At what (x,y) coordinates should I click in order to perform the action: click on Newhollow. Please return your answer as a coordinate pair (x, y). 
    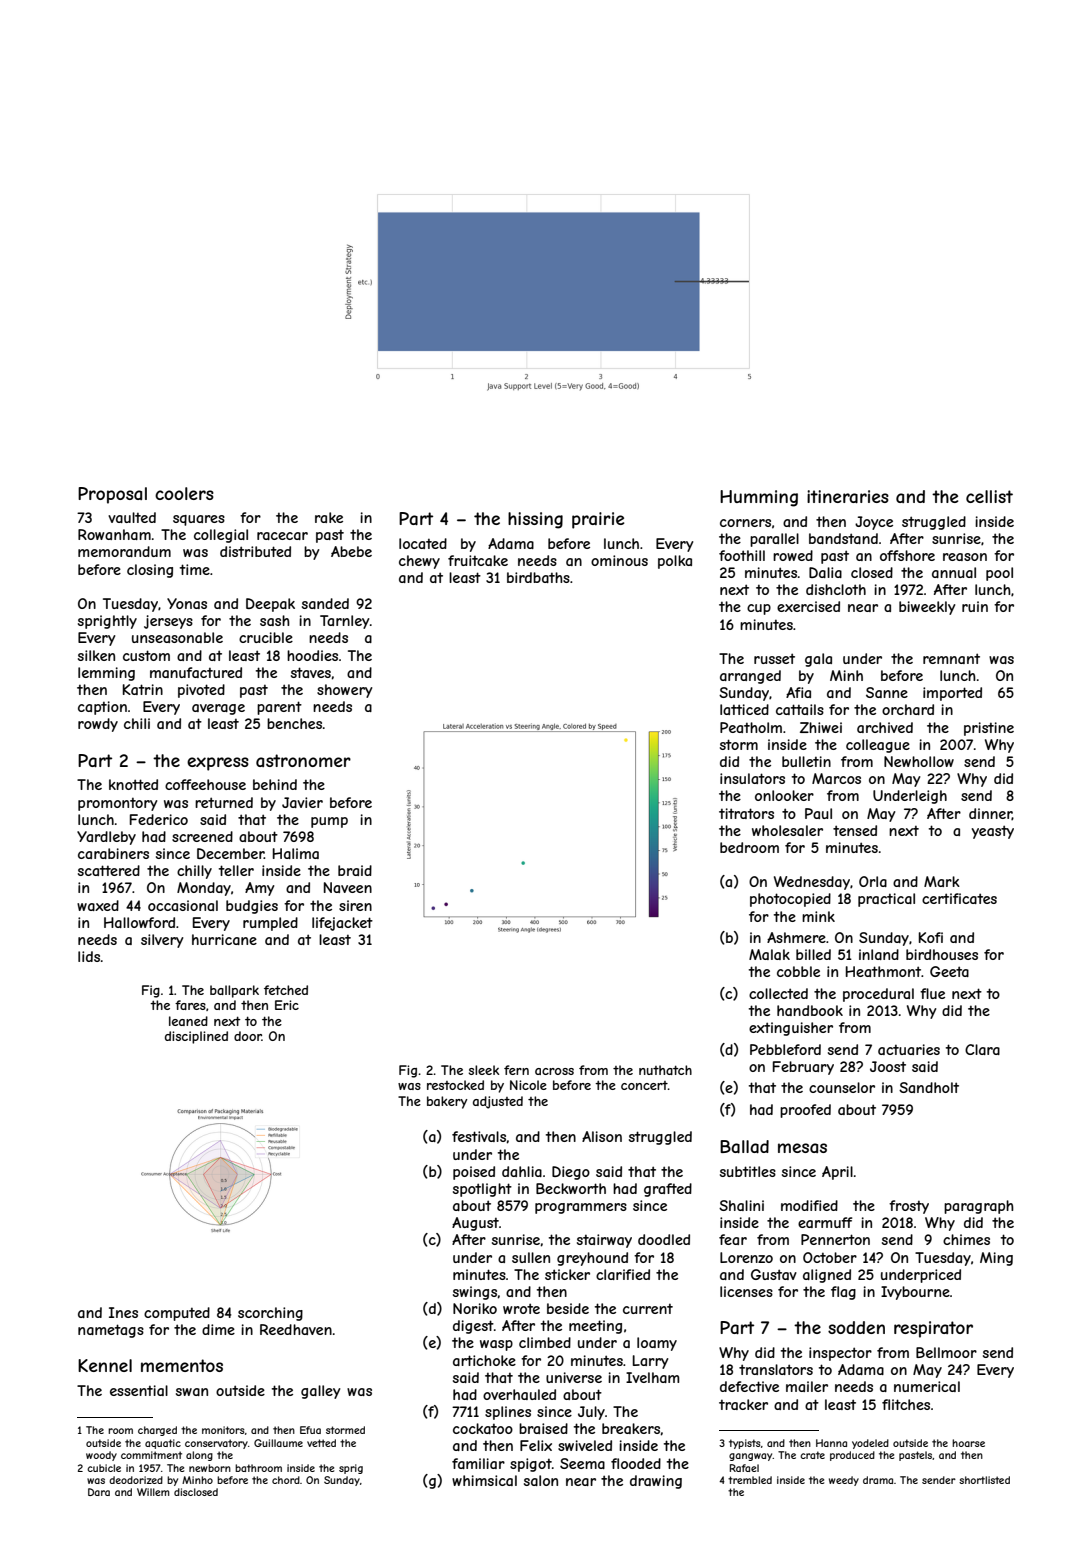
    Looking at the image, I should click on (919, 761).
